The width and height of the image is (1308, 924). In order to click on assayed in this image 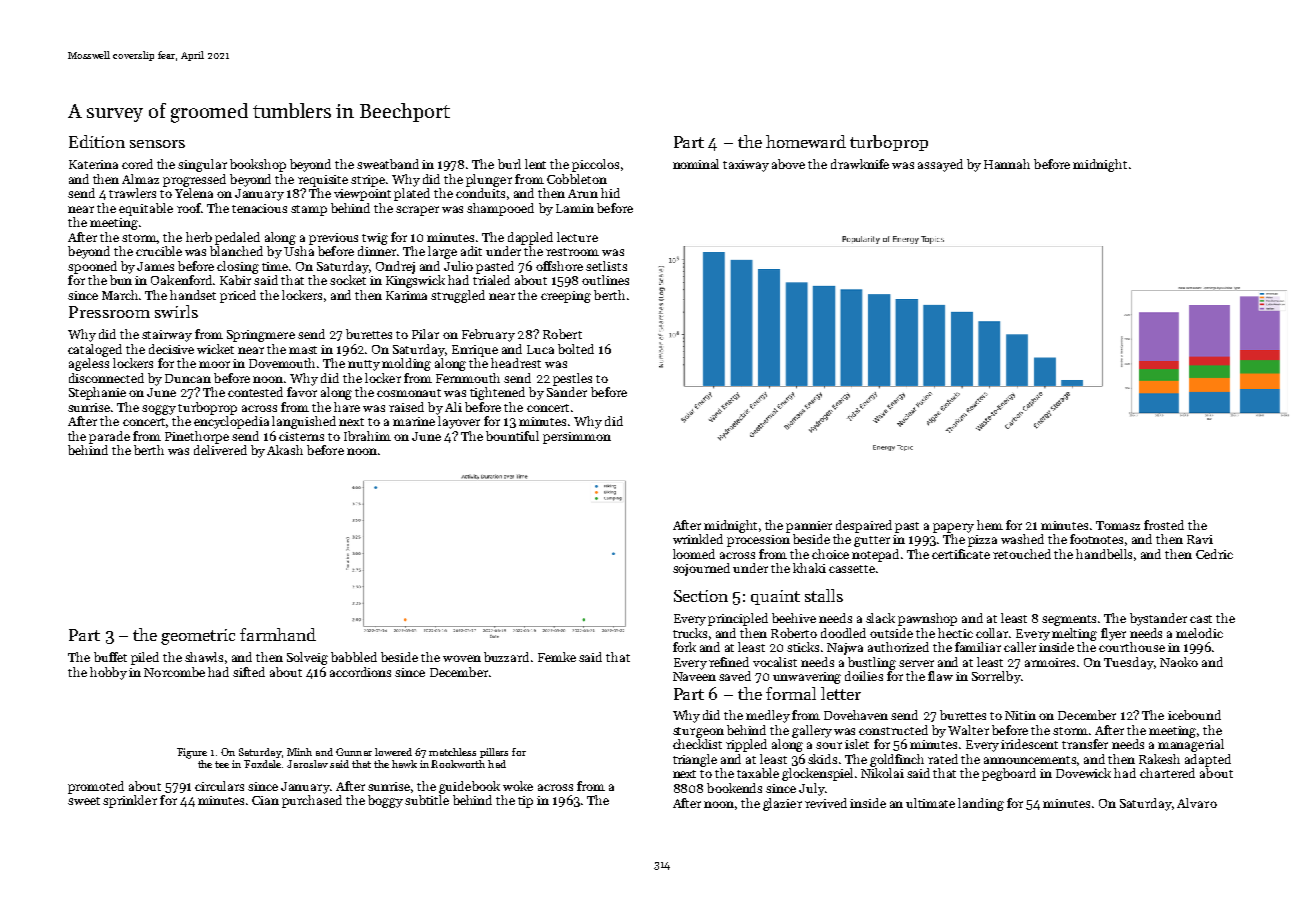, I will do `click(940, 165)`.
